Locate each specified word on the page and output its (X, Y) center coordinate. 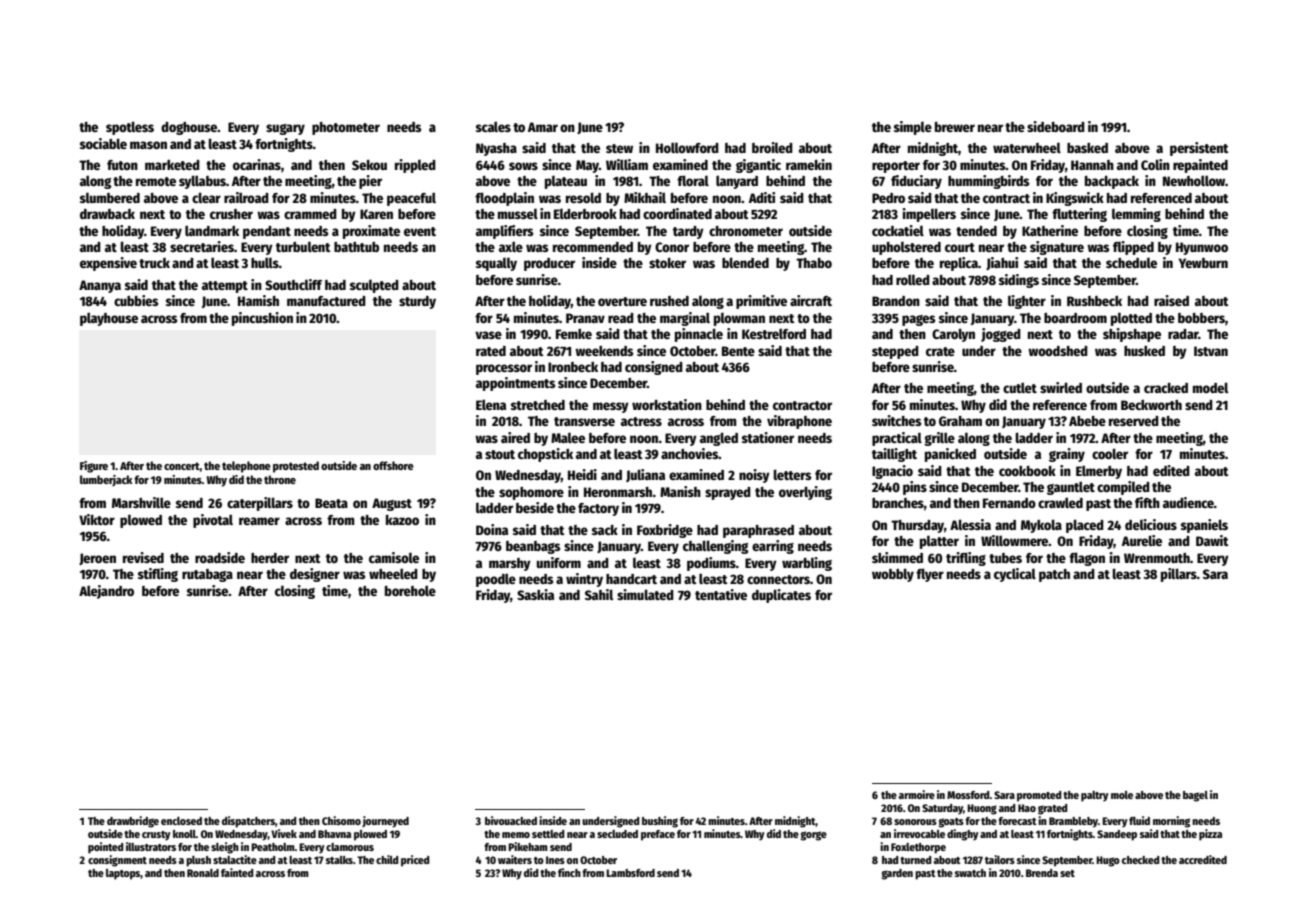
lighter (1027, 302)
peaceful (411, 199)
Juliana (645, 475)
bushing (660, 822)
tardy (688, 232)
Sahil (599, 594)
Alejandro (106, 592)
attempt (225, 287)
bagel (1195, 796)
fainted (237, 872)
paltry (1095, 796)
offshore (393, 465)
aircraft (811, 300)
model (1210, 387)
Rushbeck (1094, 301)
